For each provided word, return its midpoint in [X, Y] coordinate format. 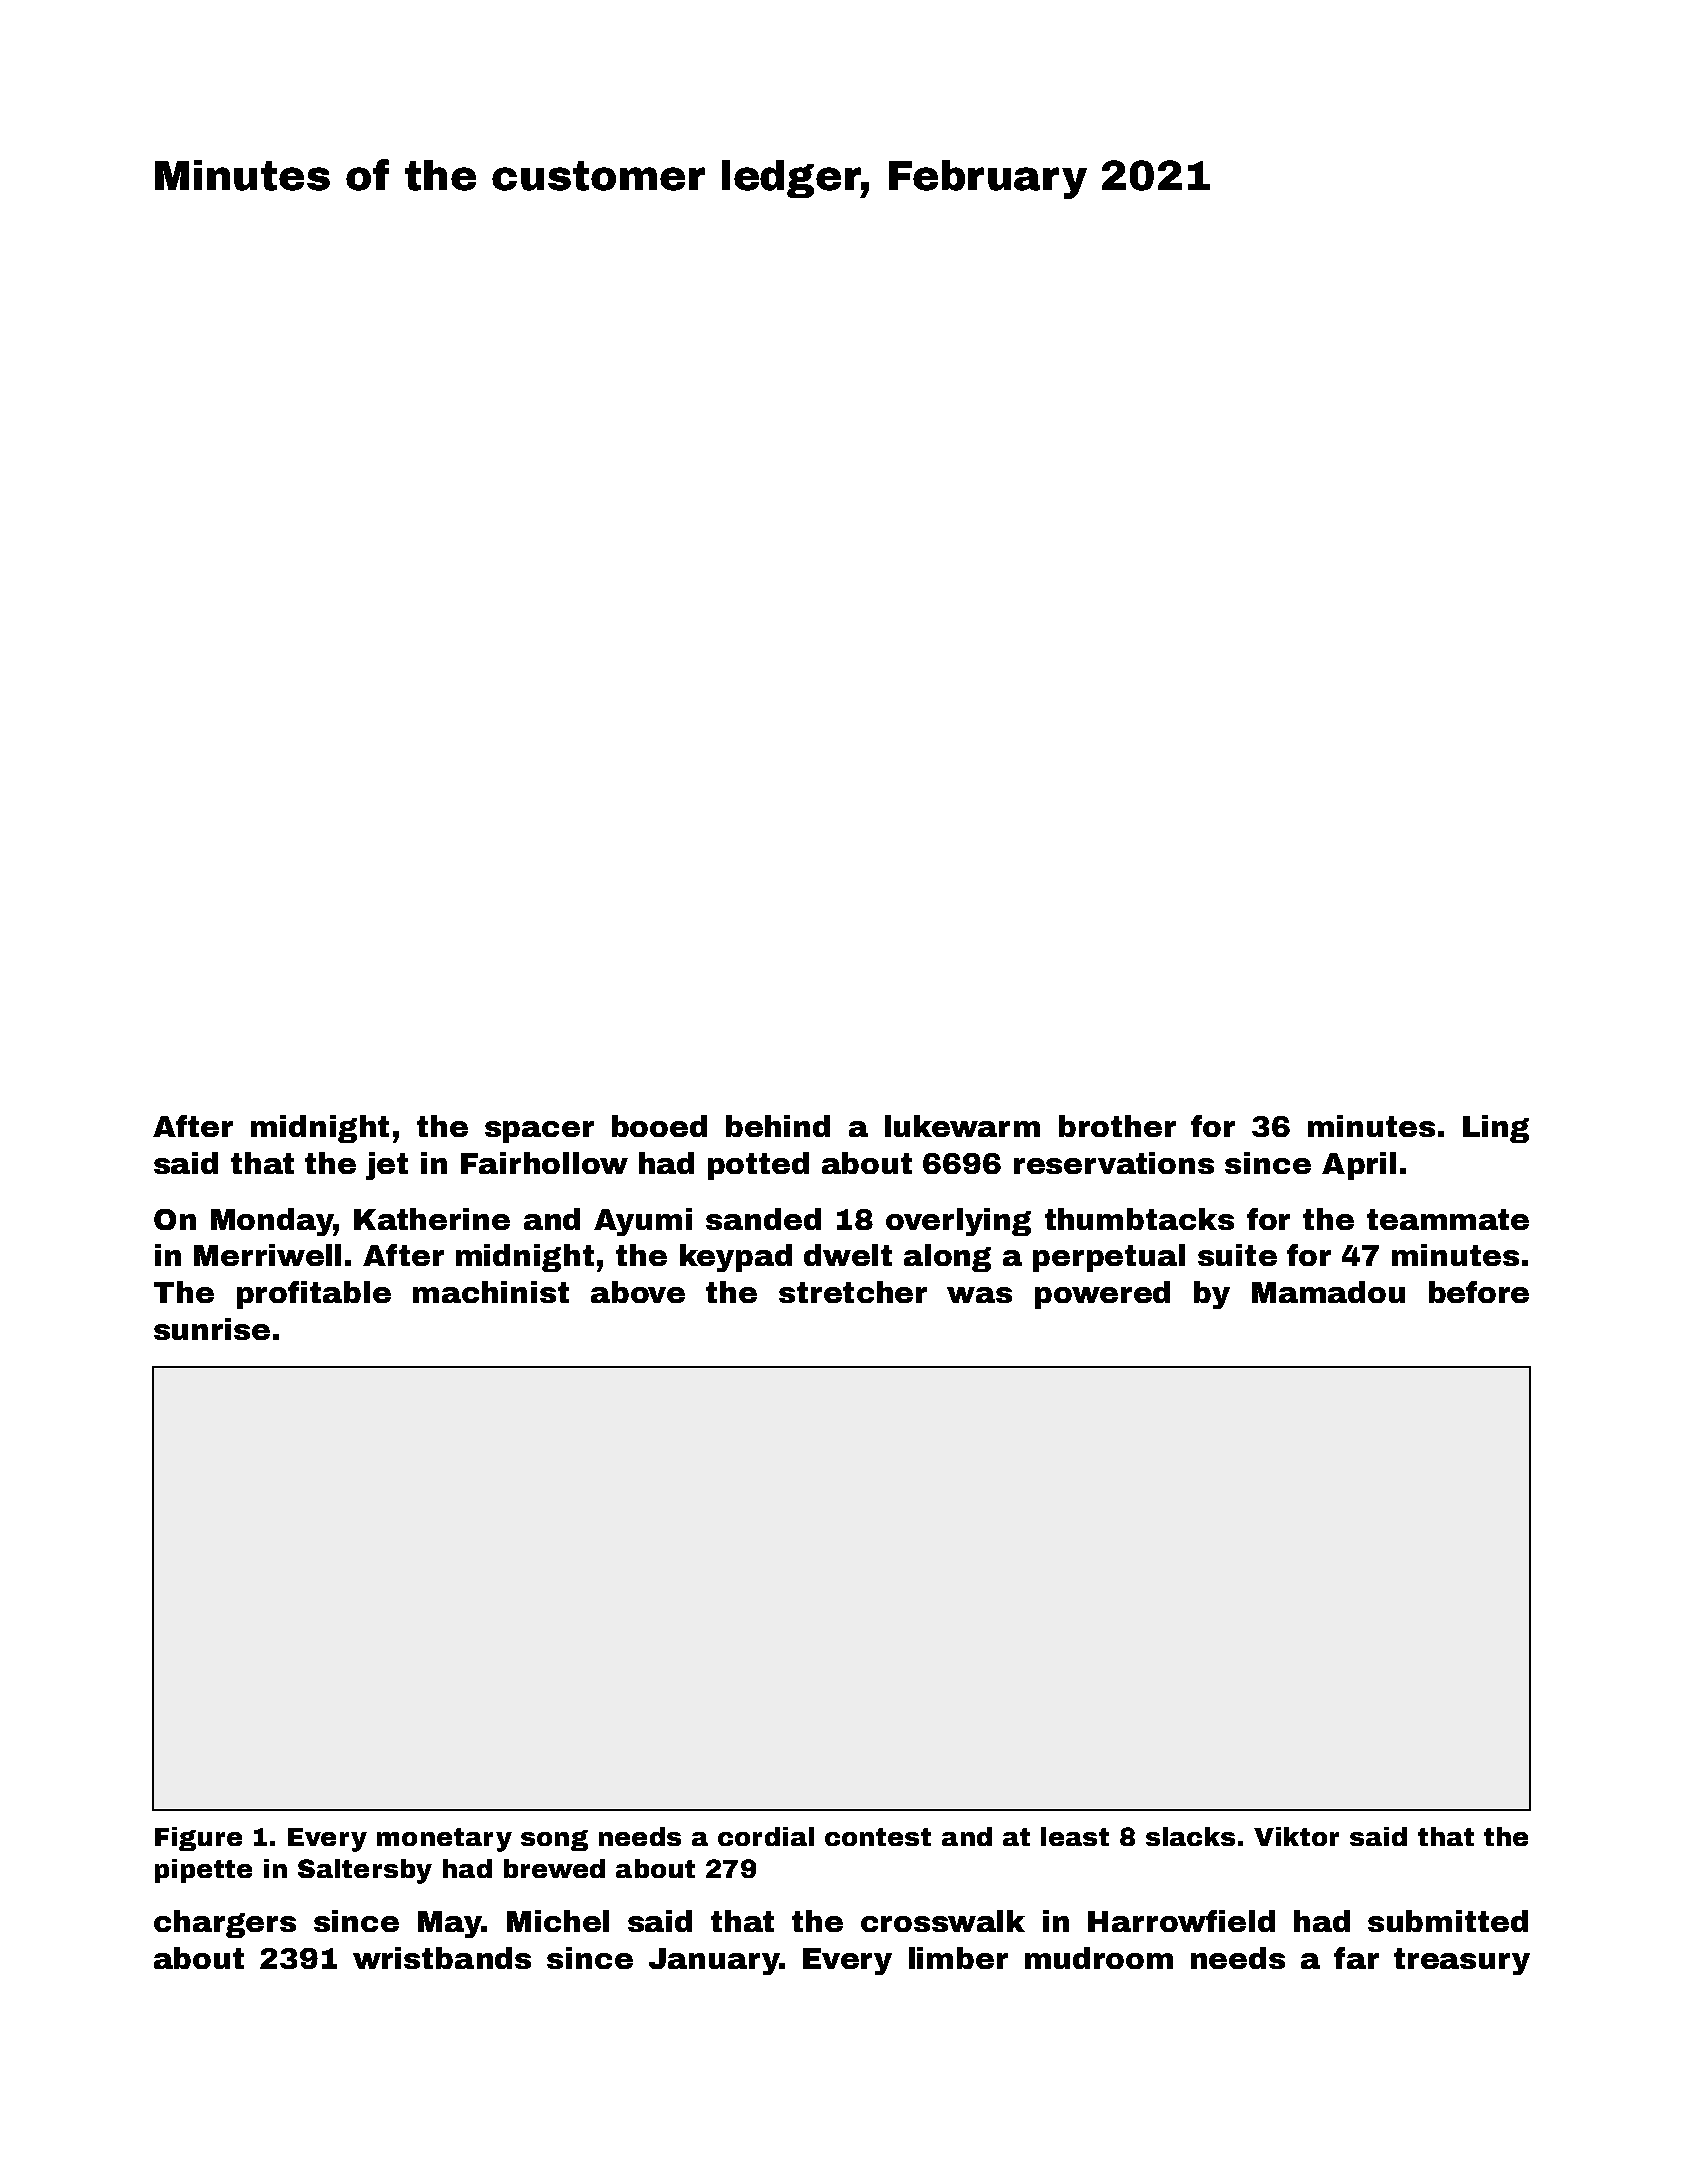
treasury [1462, 1961]
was [979, 1295]
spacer [539, 1132]
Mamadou [1328, 1292]
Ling [1496, 1129]
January [714, 1961]
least [1075, 1836]
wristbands [442, 1958]
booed [659, 1126]
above [638, 1292]
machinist [491, 1292]
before [1479, 1292]
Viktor [1296, 1836]
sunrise [212, 1329]
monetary [444, 1840]
